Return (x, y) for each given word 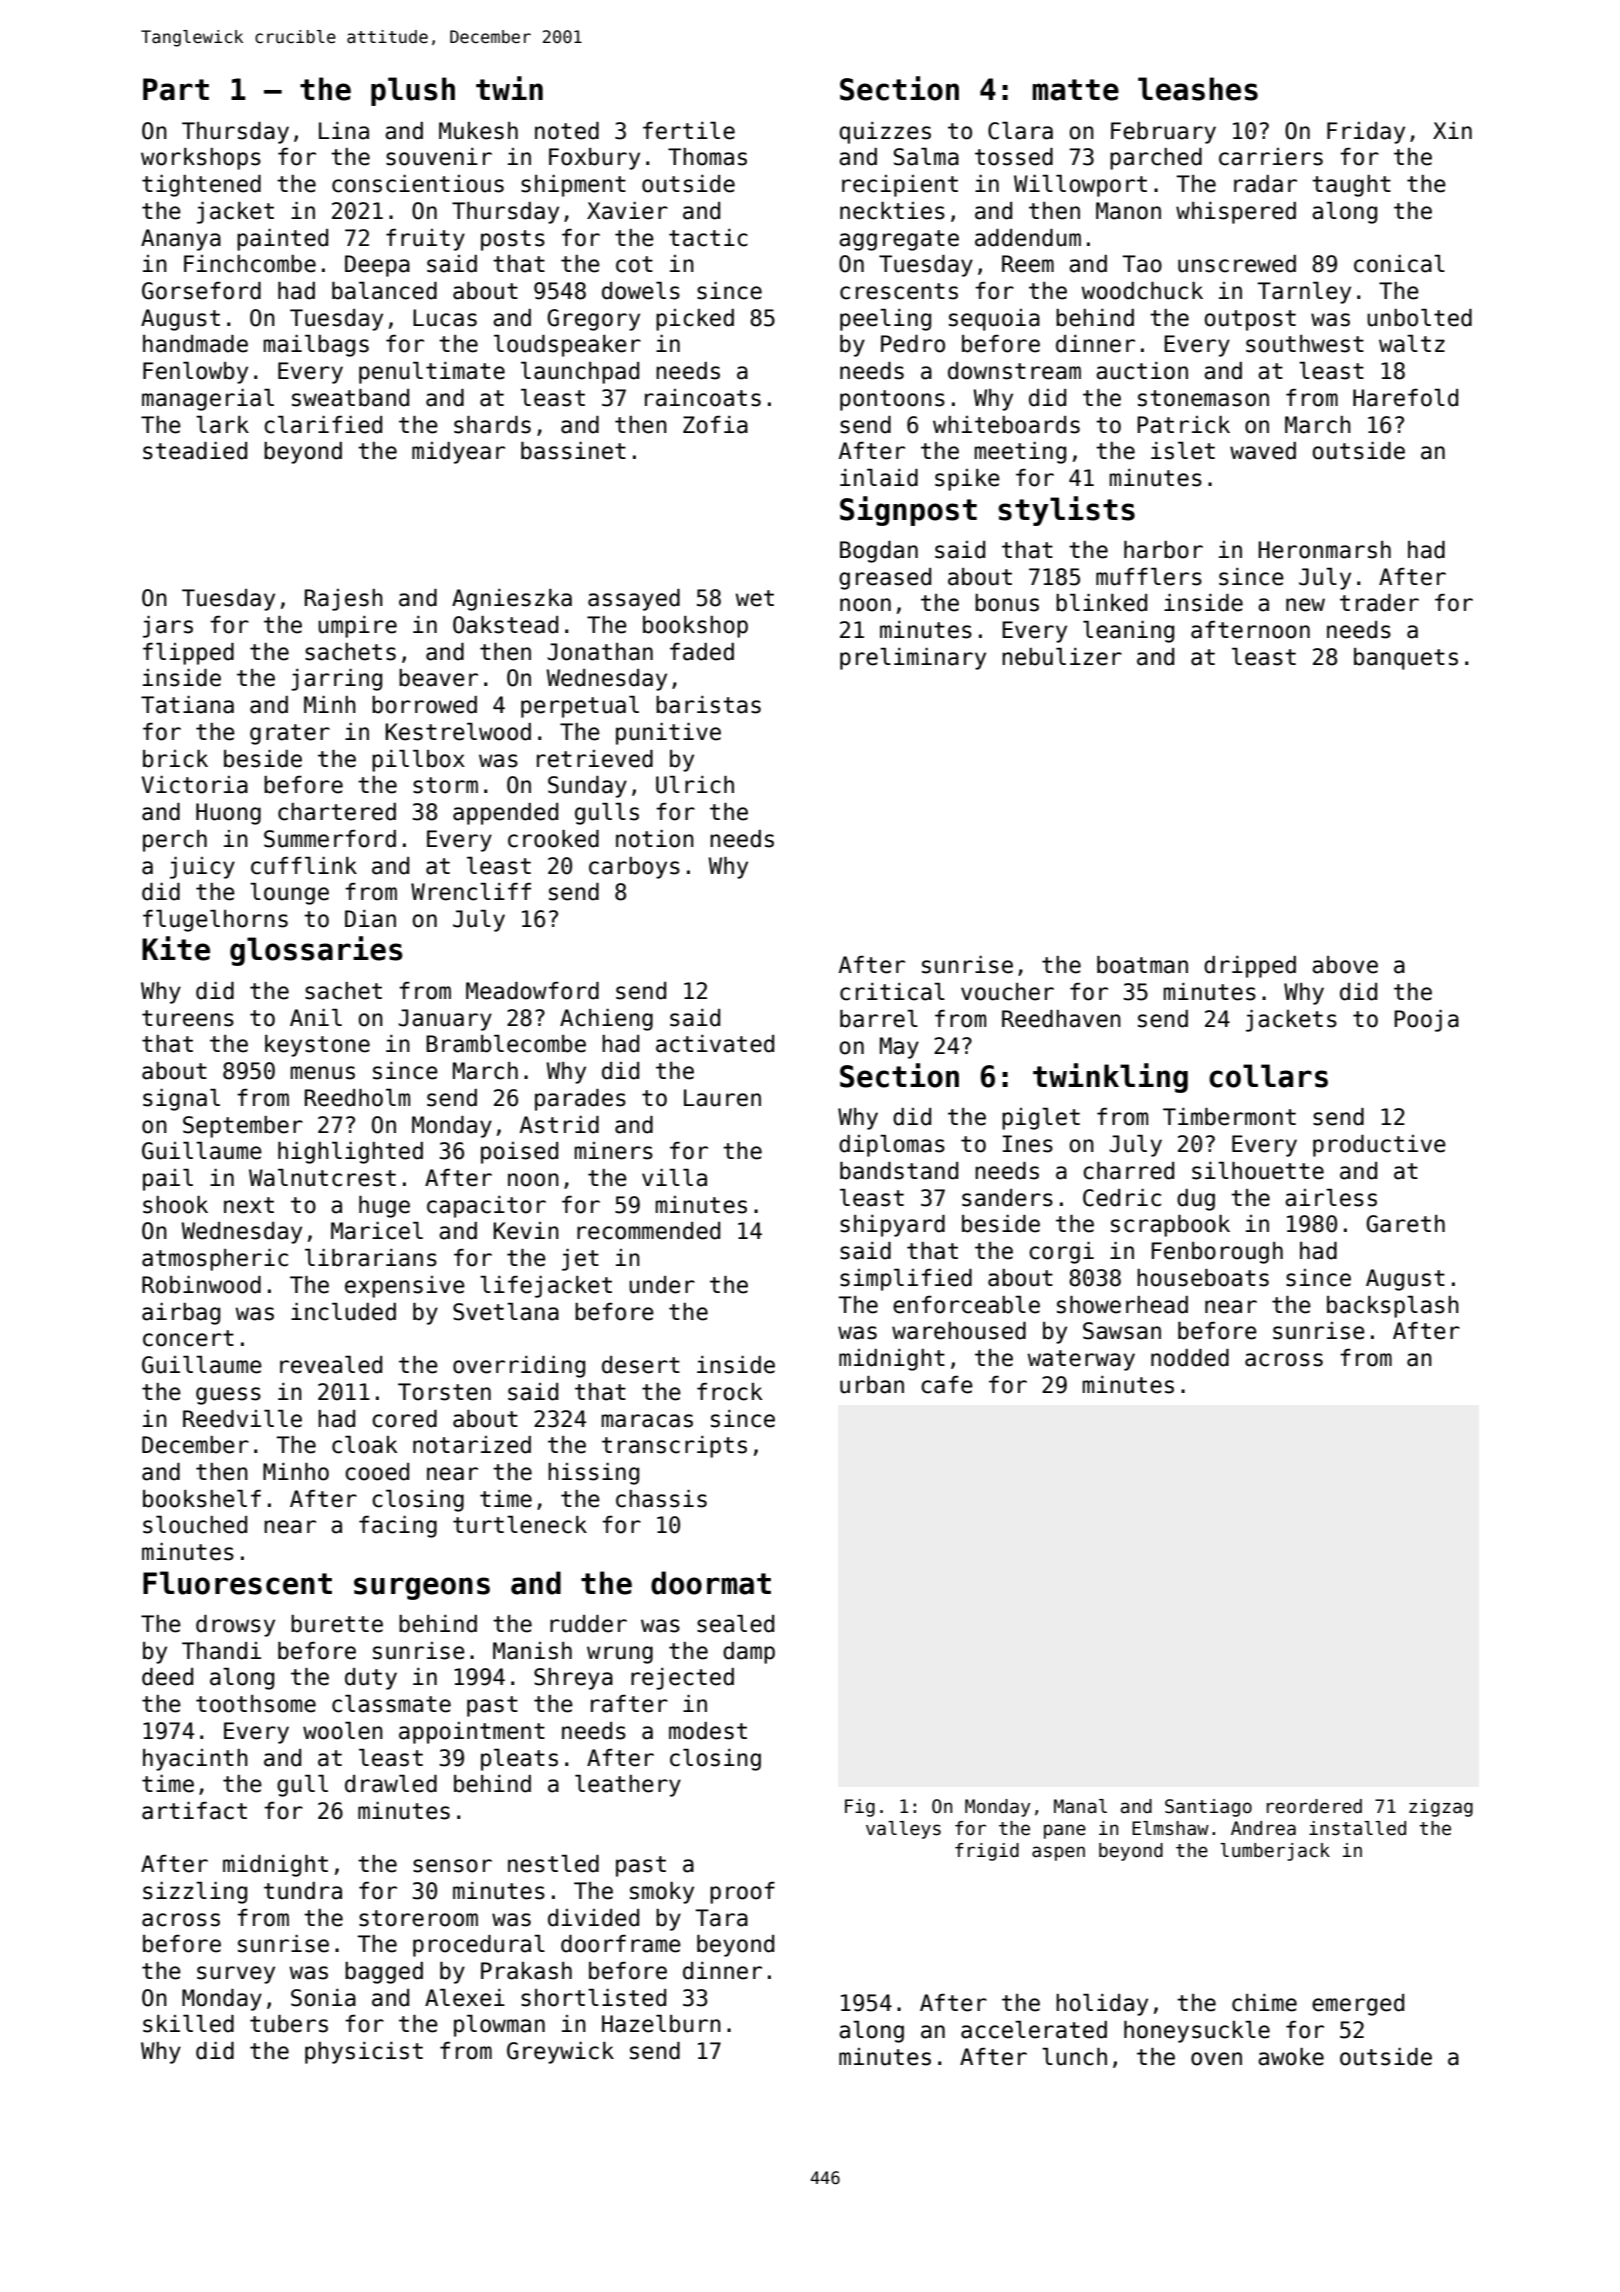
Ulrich (695, 785)
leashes (1198, 89)
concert (188, 1338)
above (1345, 965)
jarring (336, 680)
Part (176, 89)
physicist (364, 2053)
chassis (661, 1499)
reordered (1314, 1806)
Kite (176, 948)
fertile (689, 131)
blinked (1101, 603)
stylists (1066, 511)
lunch (1074, 2057)
